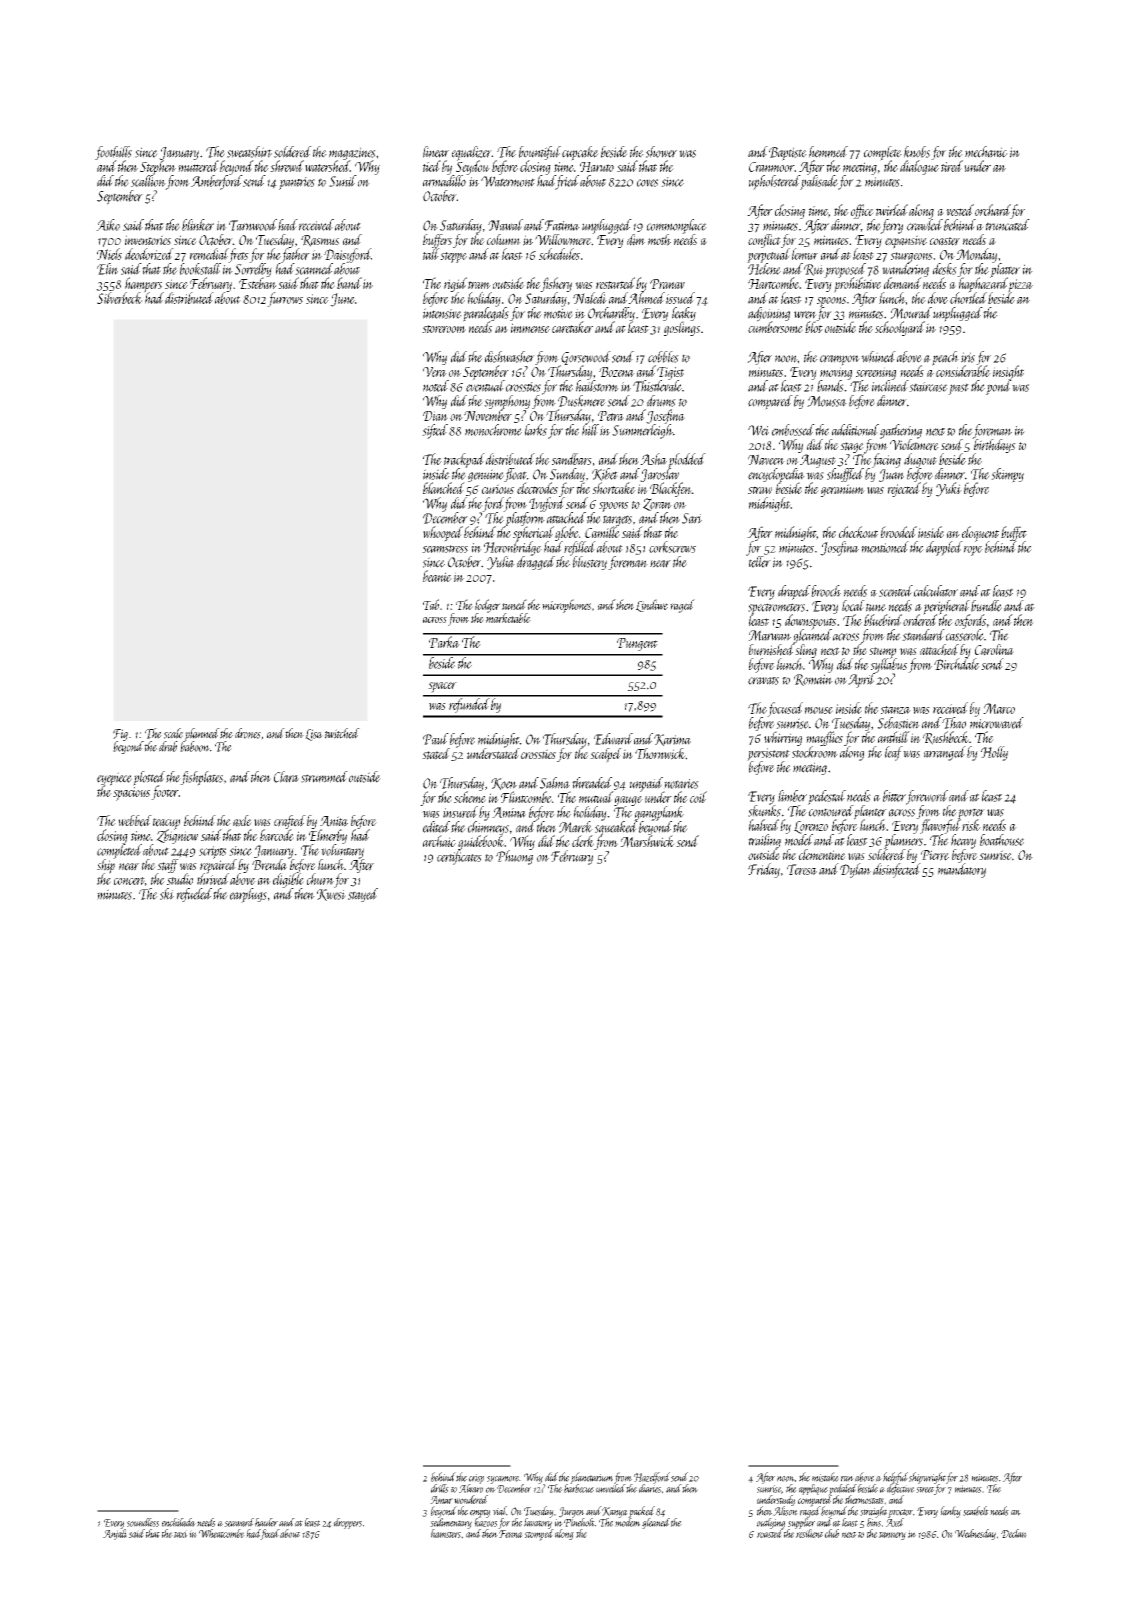 This screenshot has height=1601, width=1132. What do you see at coordinates (472, 153) in the screenshot?
I see `equalizer` at bounding box center [472, 153].
